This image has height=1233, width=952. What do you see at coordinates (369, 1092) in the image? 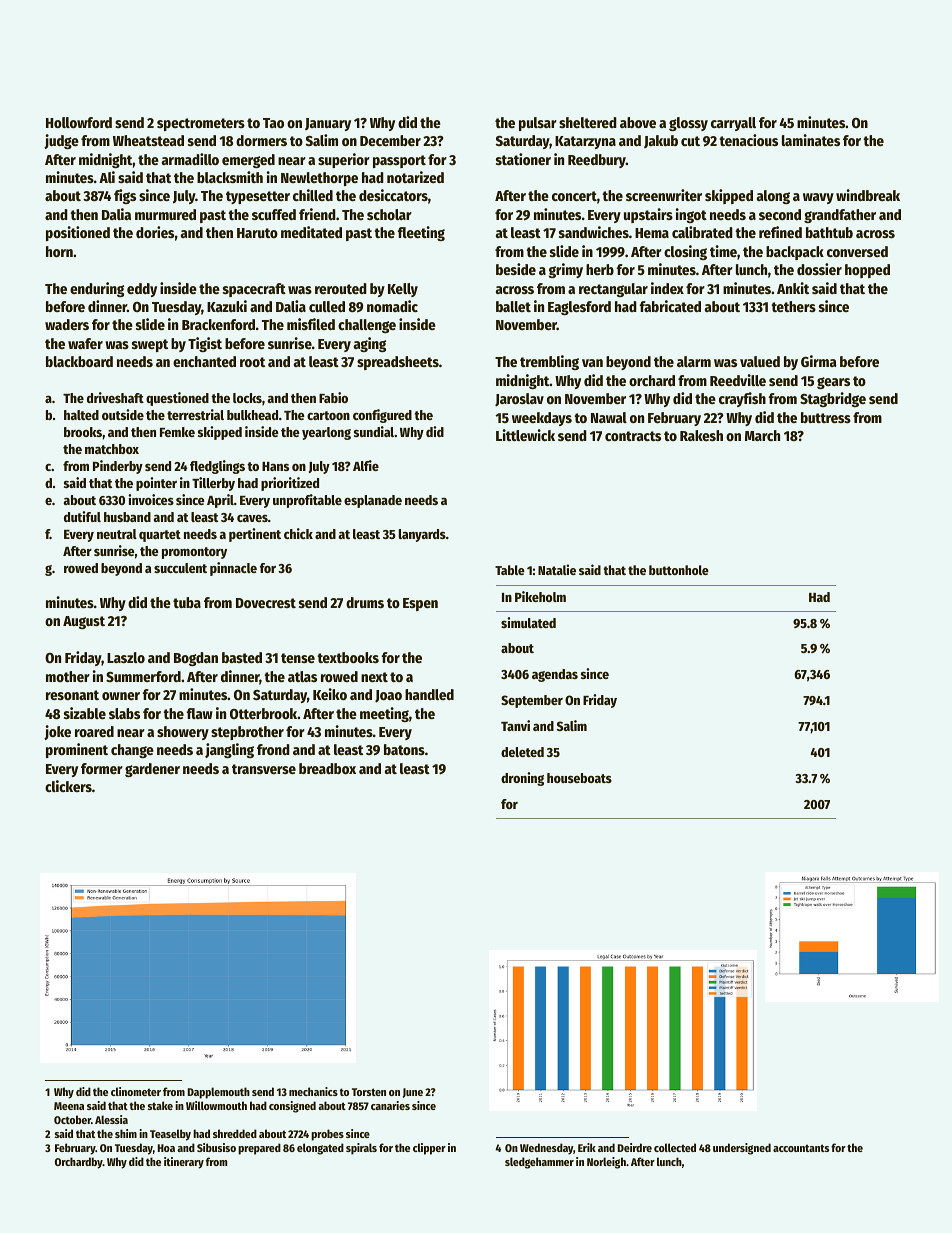
I see `Torsten` at bounding box center [369, 1092].
